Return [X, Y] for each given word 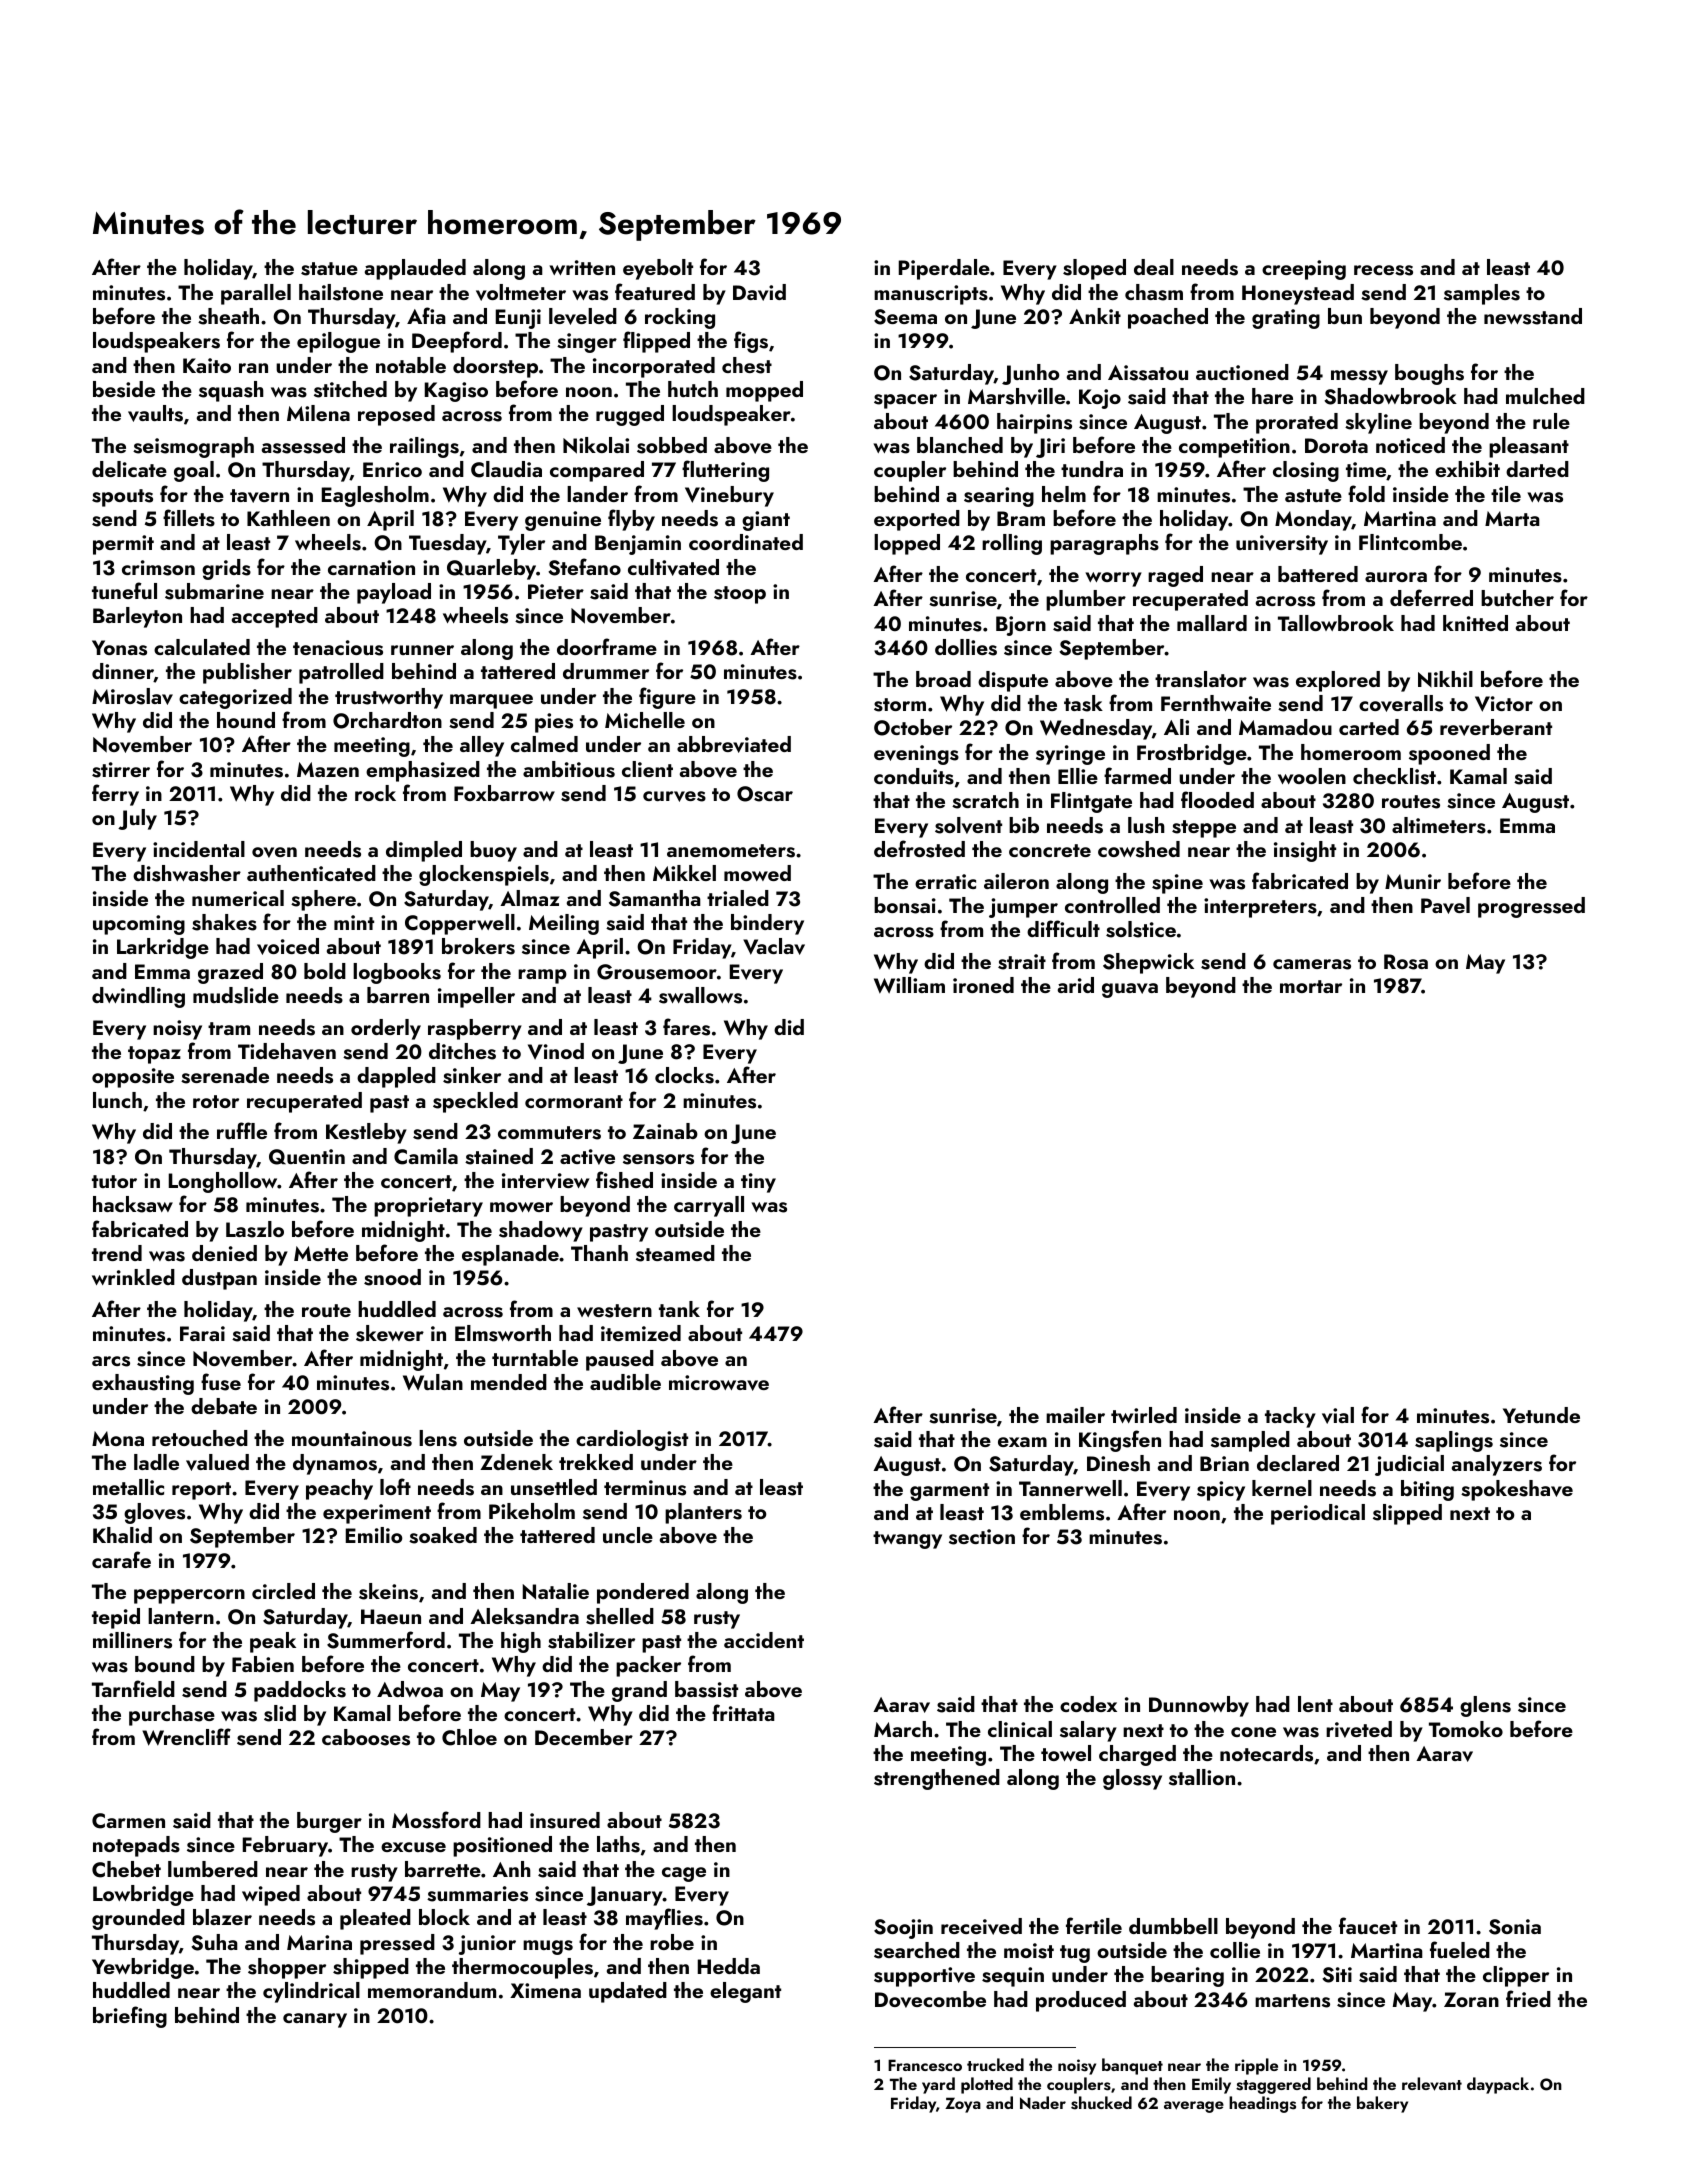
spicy [1221, 1491]
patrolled [341, 673]
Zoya [963, 2105]
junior [487, 1945]
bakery [1382, 2104]
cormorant [574, 1101]
